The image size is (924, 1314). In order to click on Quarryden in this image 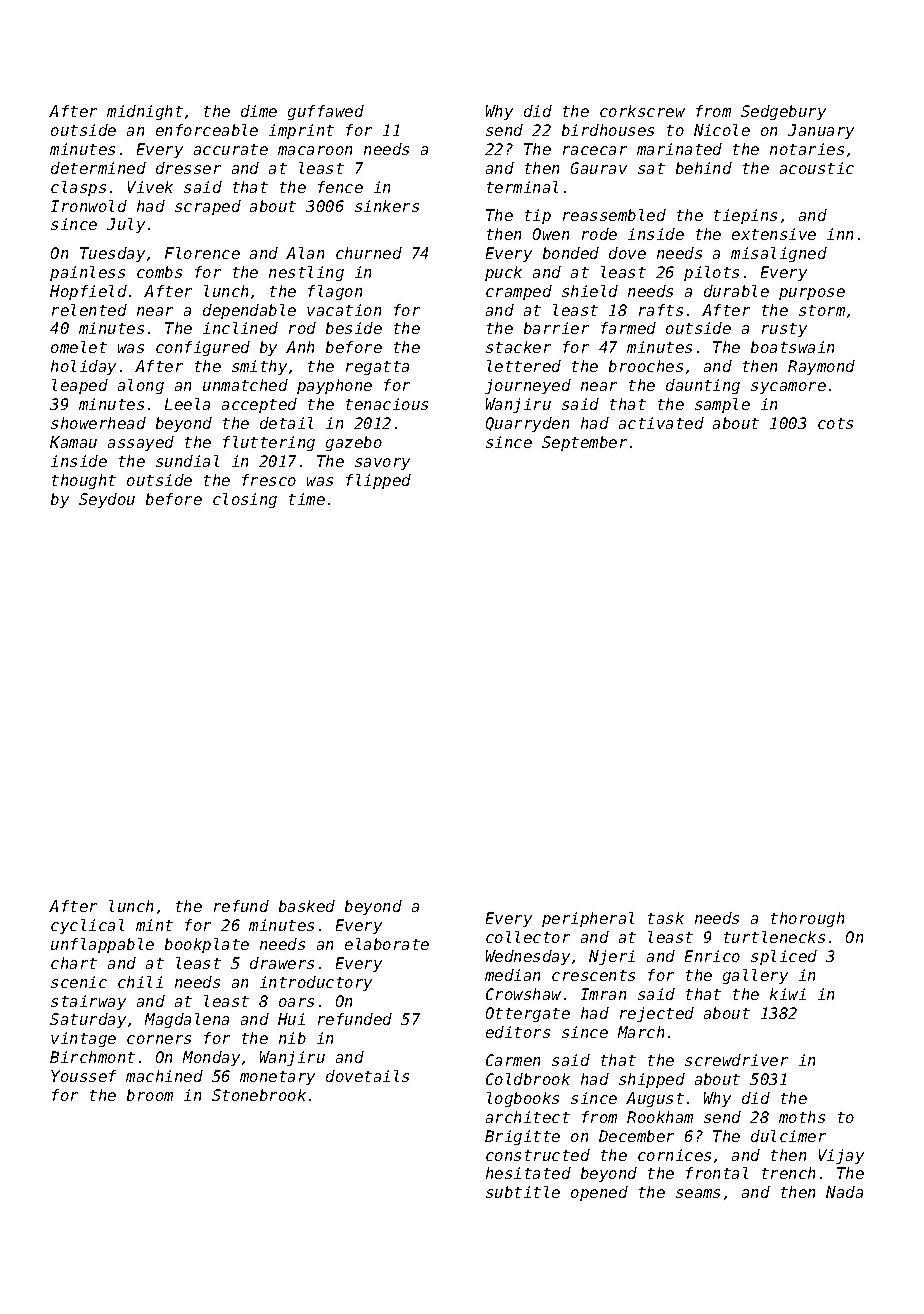, I will do `click(527, 424)`.
